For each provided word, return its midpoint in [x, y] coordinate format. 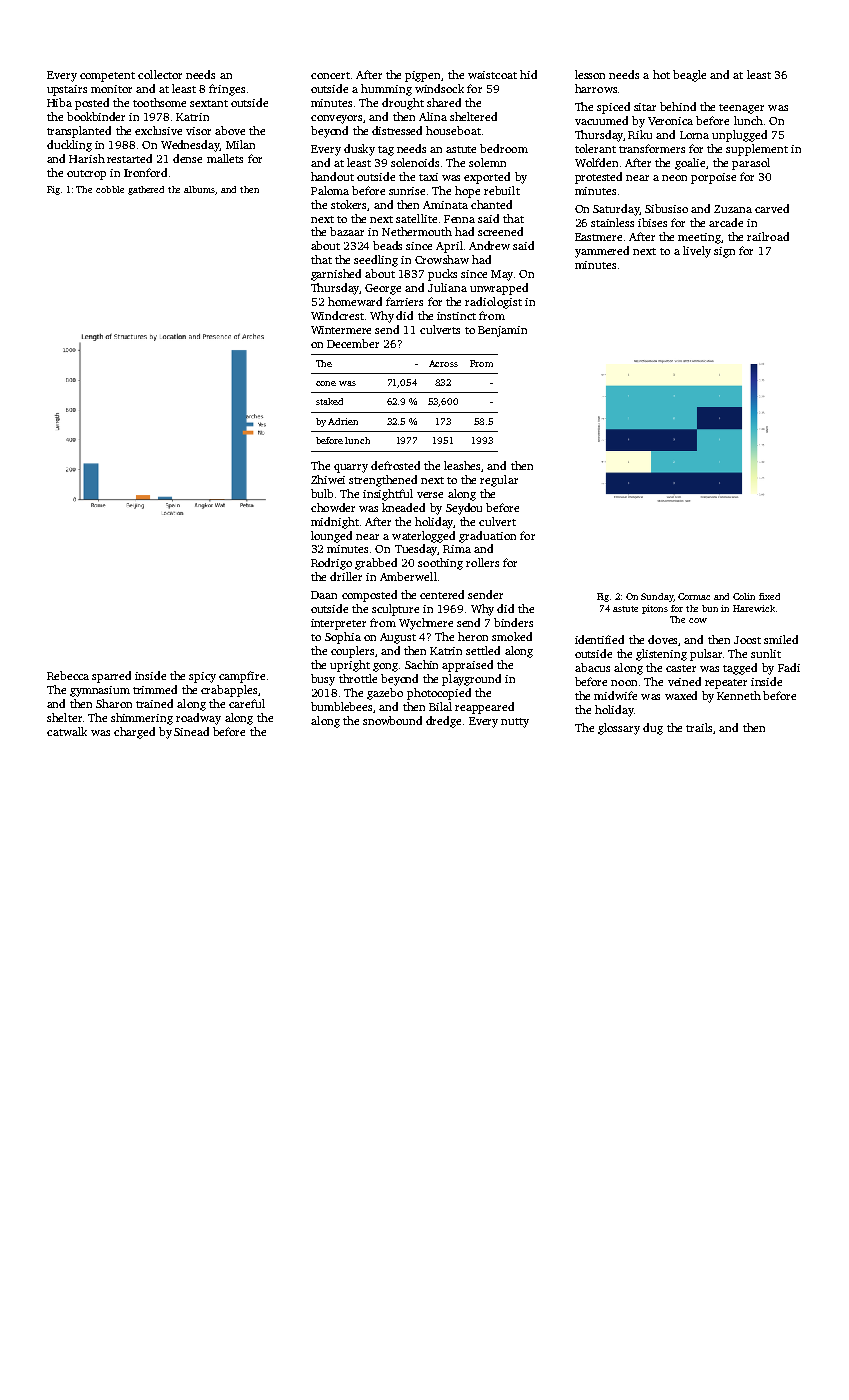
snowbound [392, 720]
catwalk [67, 731]
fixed [769, 596]
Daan [324, 595]
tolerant [595, 148]
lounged [331, 537]
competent [107, 77]
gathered [146, 190]
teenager [741, 109]
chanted [491, 204]
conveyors [336, 119]
